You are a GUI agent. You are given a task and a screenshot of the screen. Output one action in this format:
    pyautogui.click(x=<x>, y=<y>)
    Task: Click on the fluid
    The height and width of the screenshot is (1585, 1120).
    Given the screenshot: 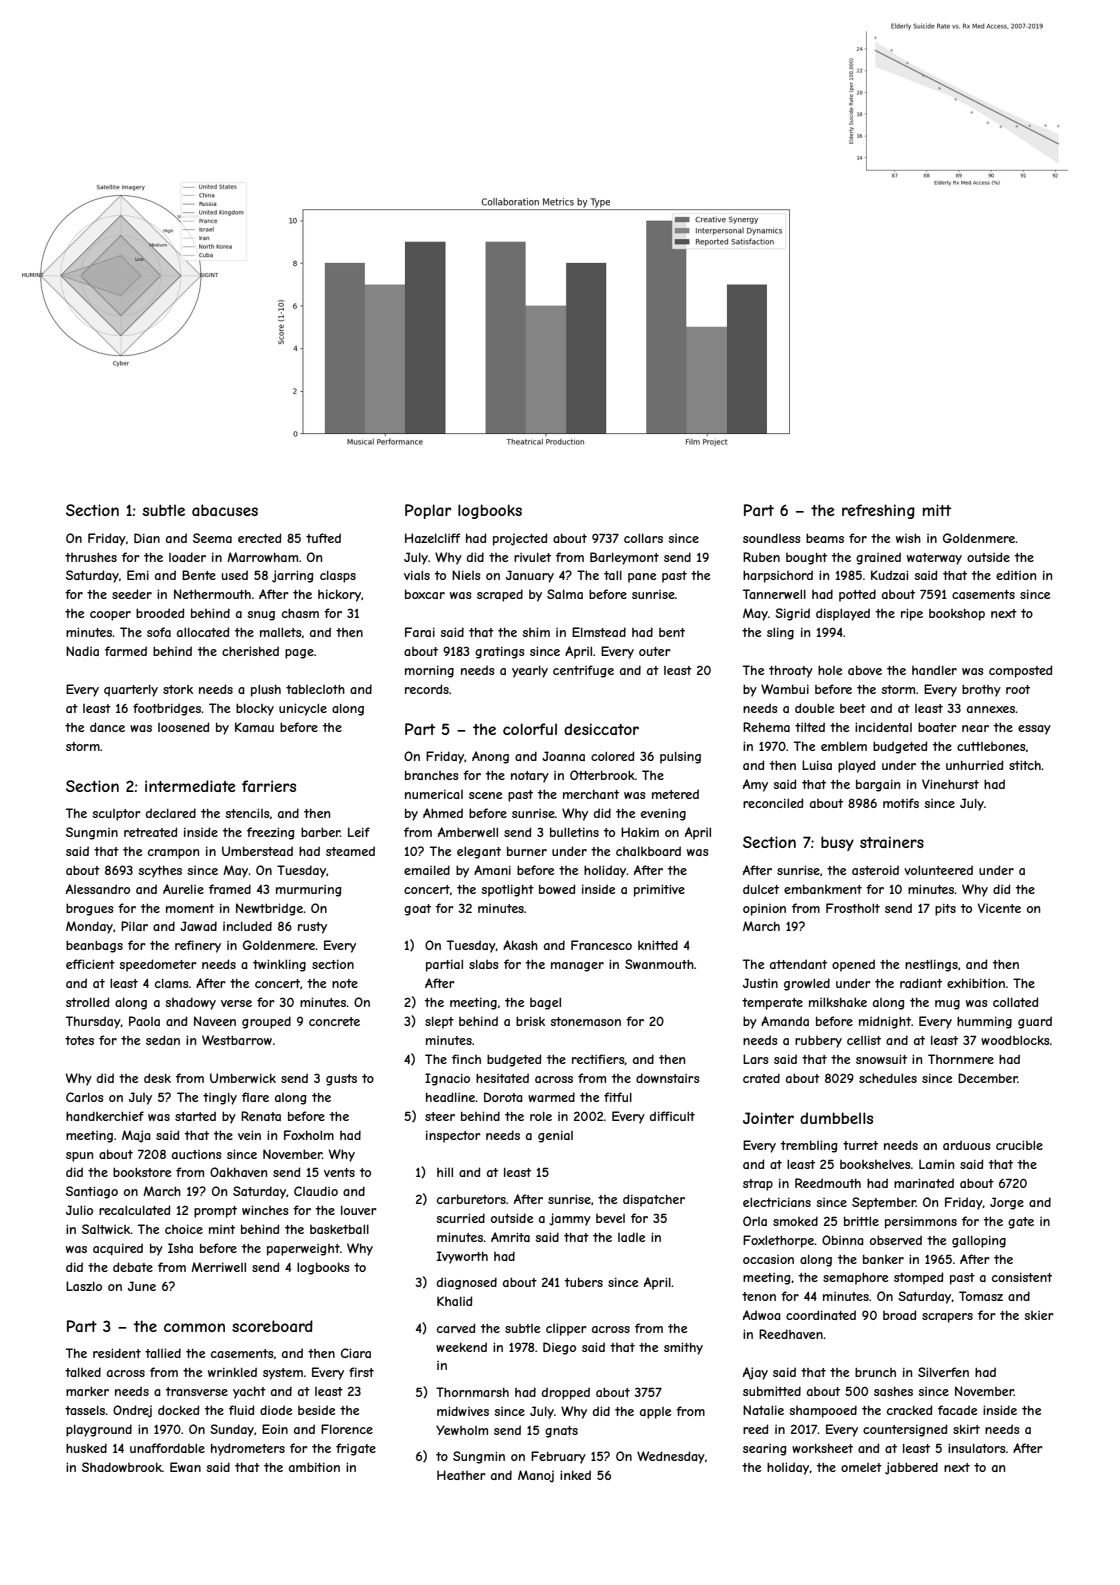 What is the action you would take?
    pyautogui.click(x=241, y=1410)
